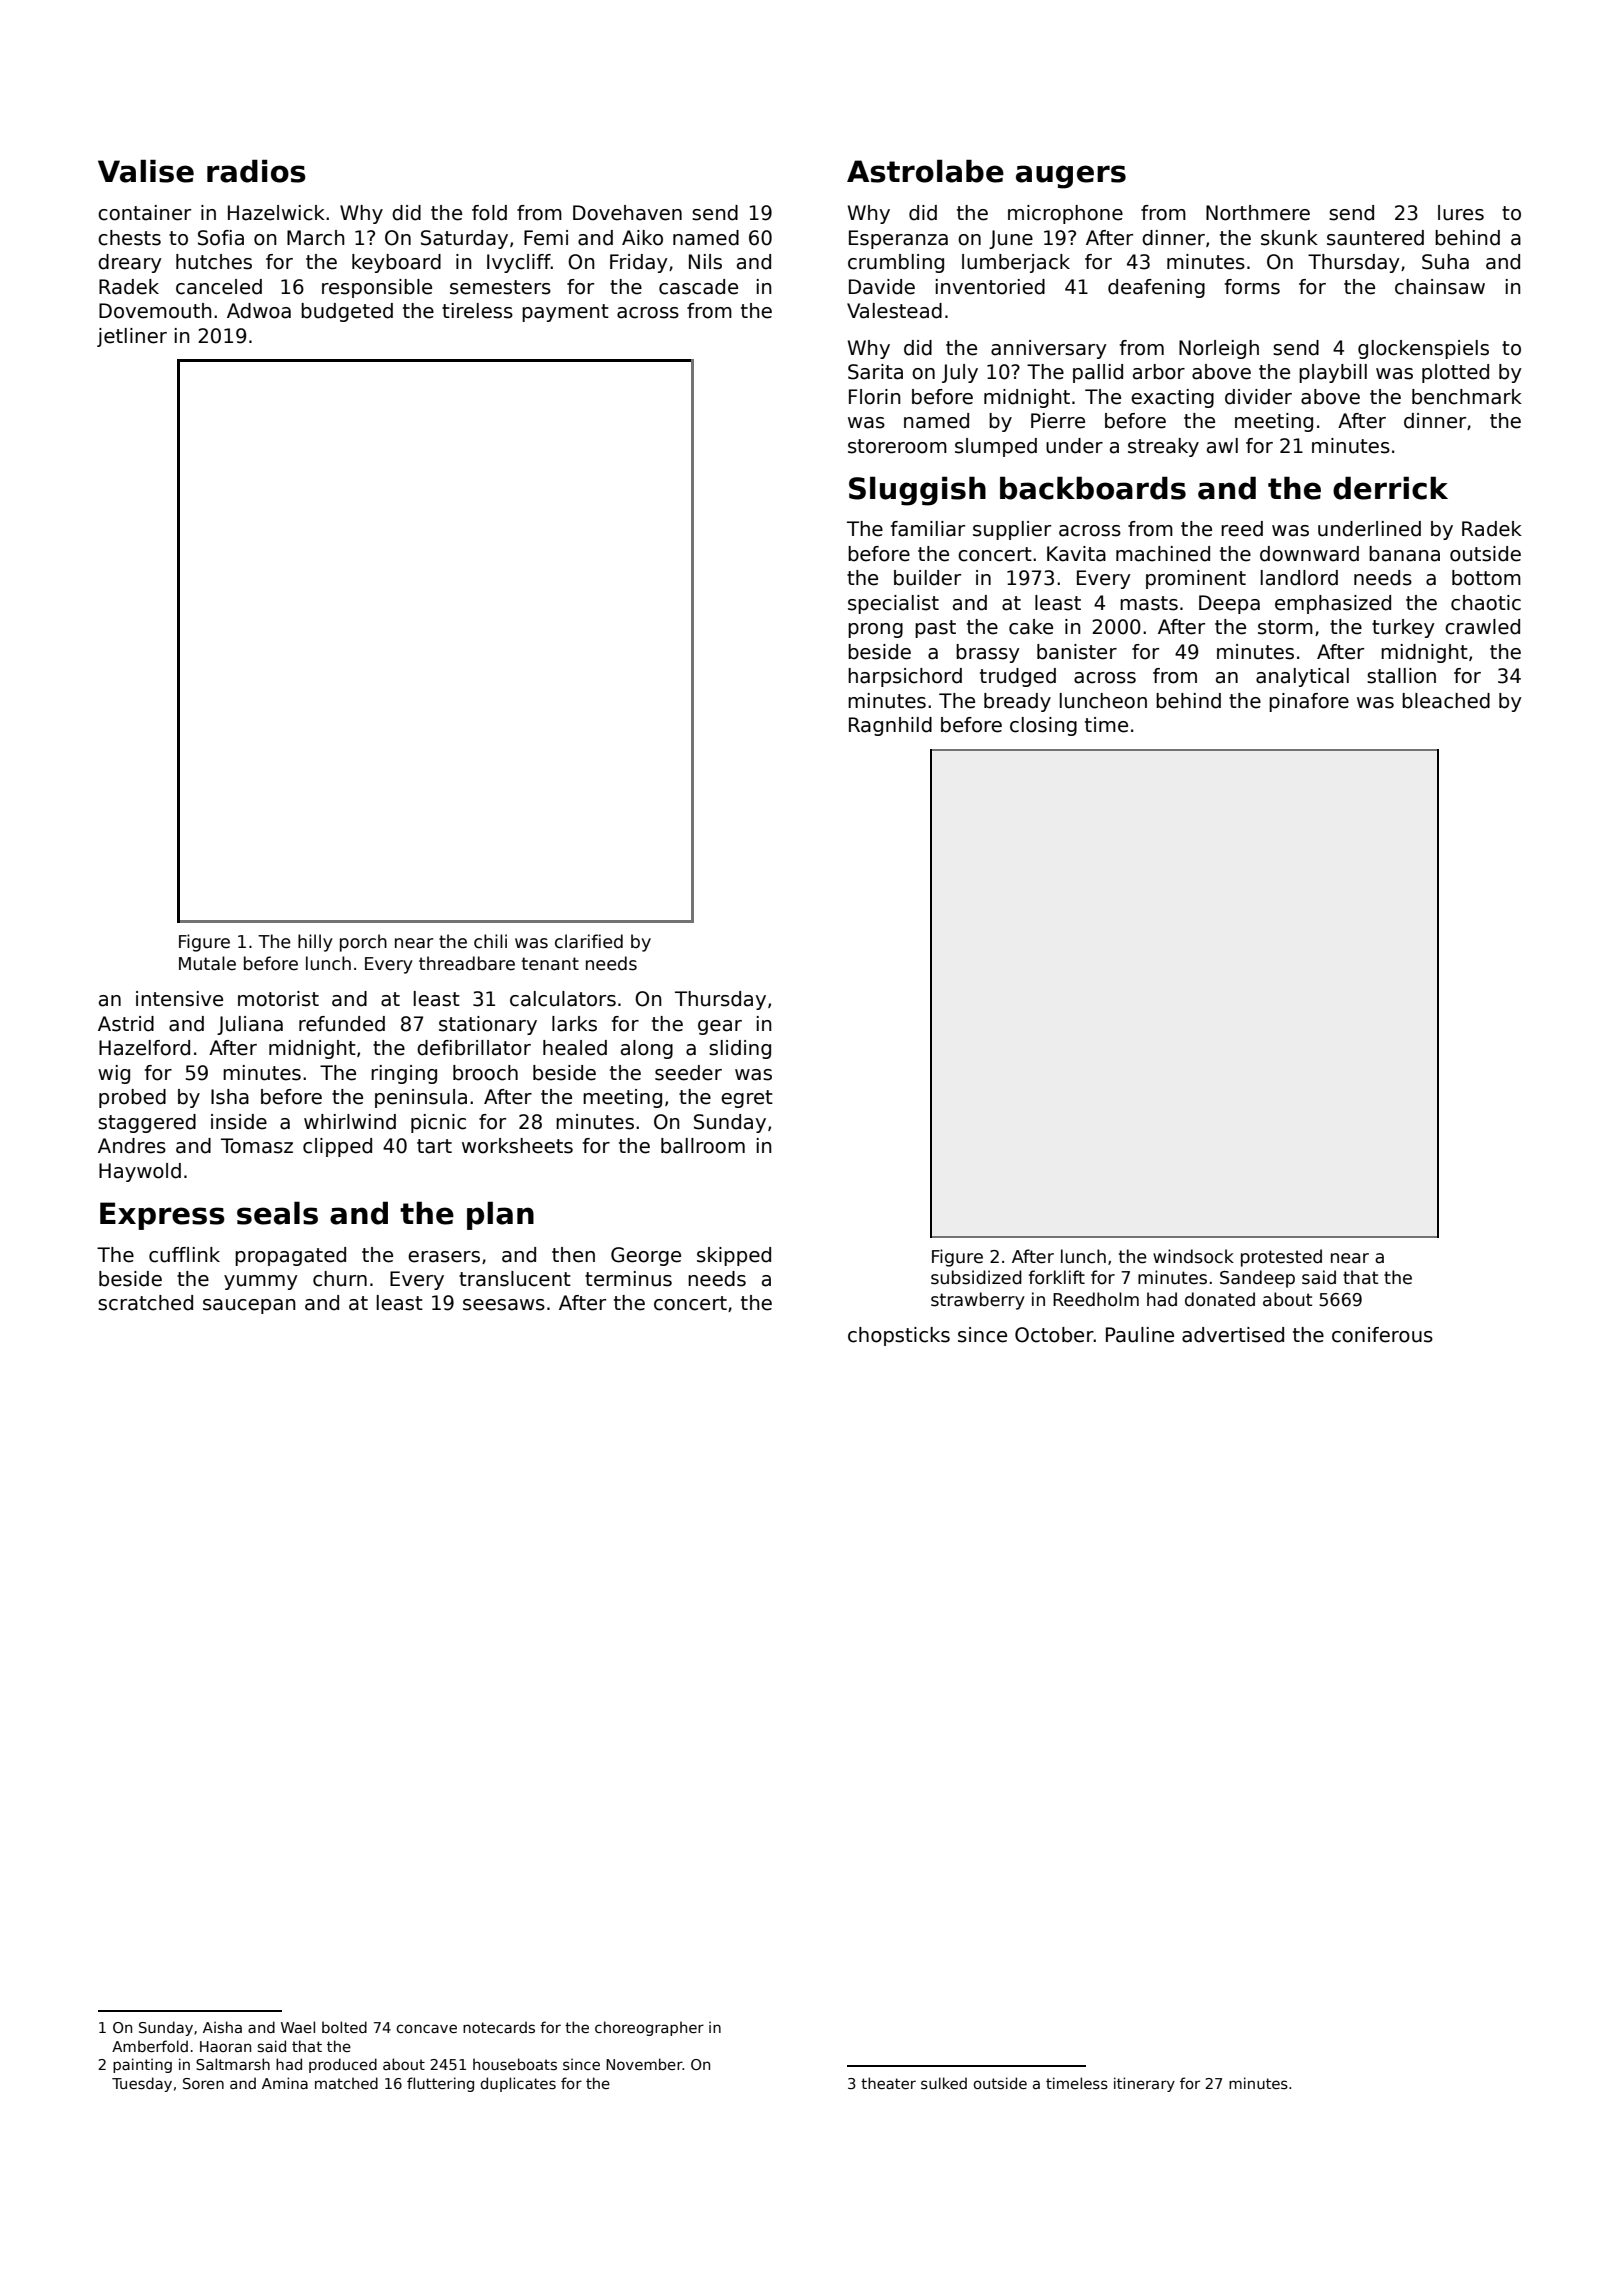 Image resolution: width=1620 pixels, height=2292 pixels. What do you see at coordinates (517, 1146) in the image?
I see `worksheets` at bounding box center [517, 1146].
